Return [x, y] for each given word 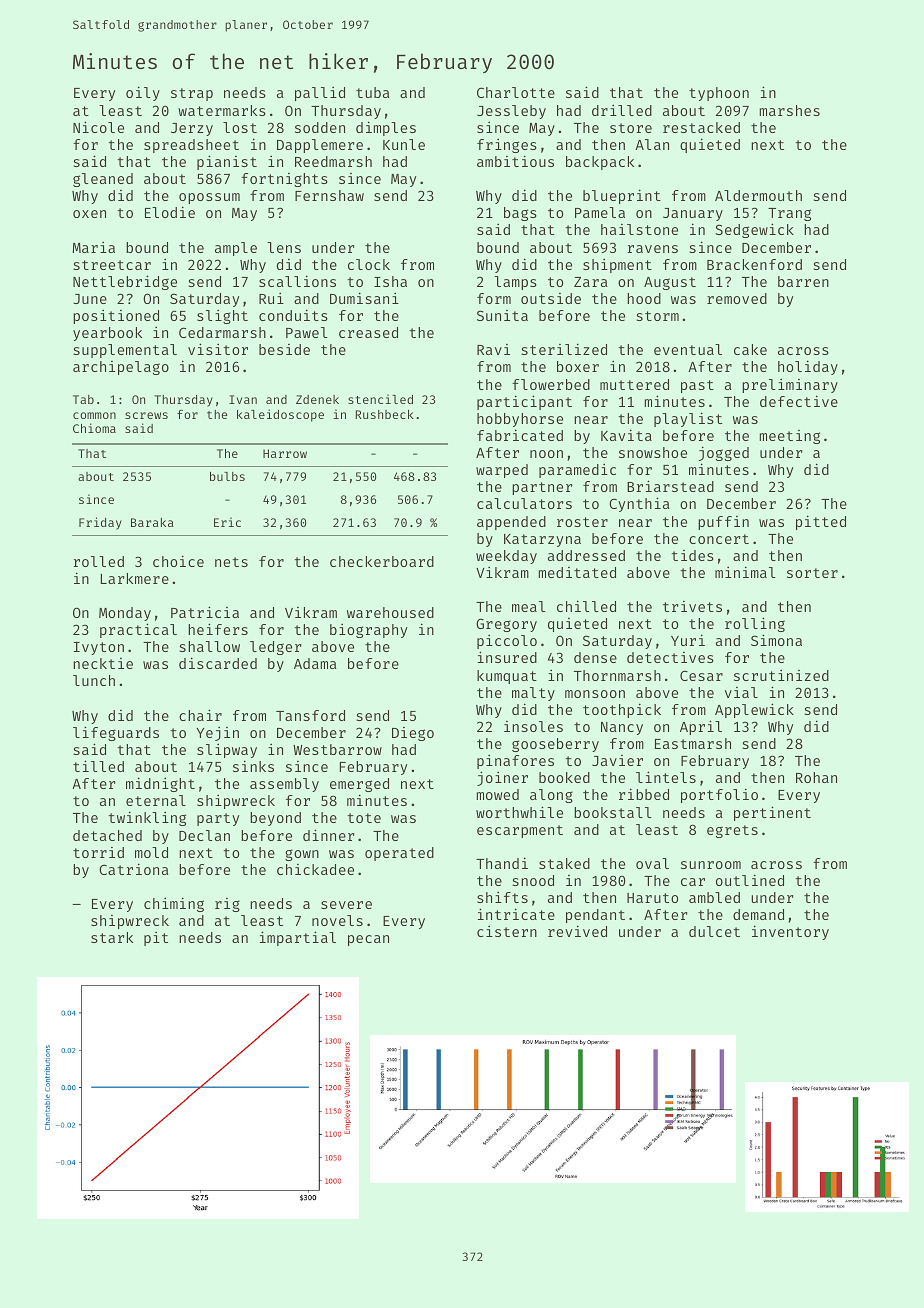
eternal [156, 800]
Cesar [701, 675]
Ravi [493, 349]
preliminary [790, 385]
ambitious [515, 161]
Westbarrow [337, 749]
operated [399, 854]
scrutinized [781, 675]
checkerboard [382, 561]
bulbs [227, 476]
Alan [652, 144]
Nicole [98, 127]
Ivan [243, 399]
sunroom [711, 865]
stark [112, 937]
